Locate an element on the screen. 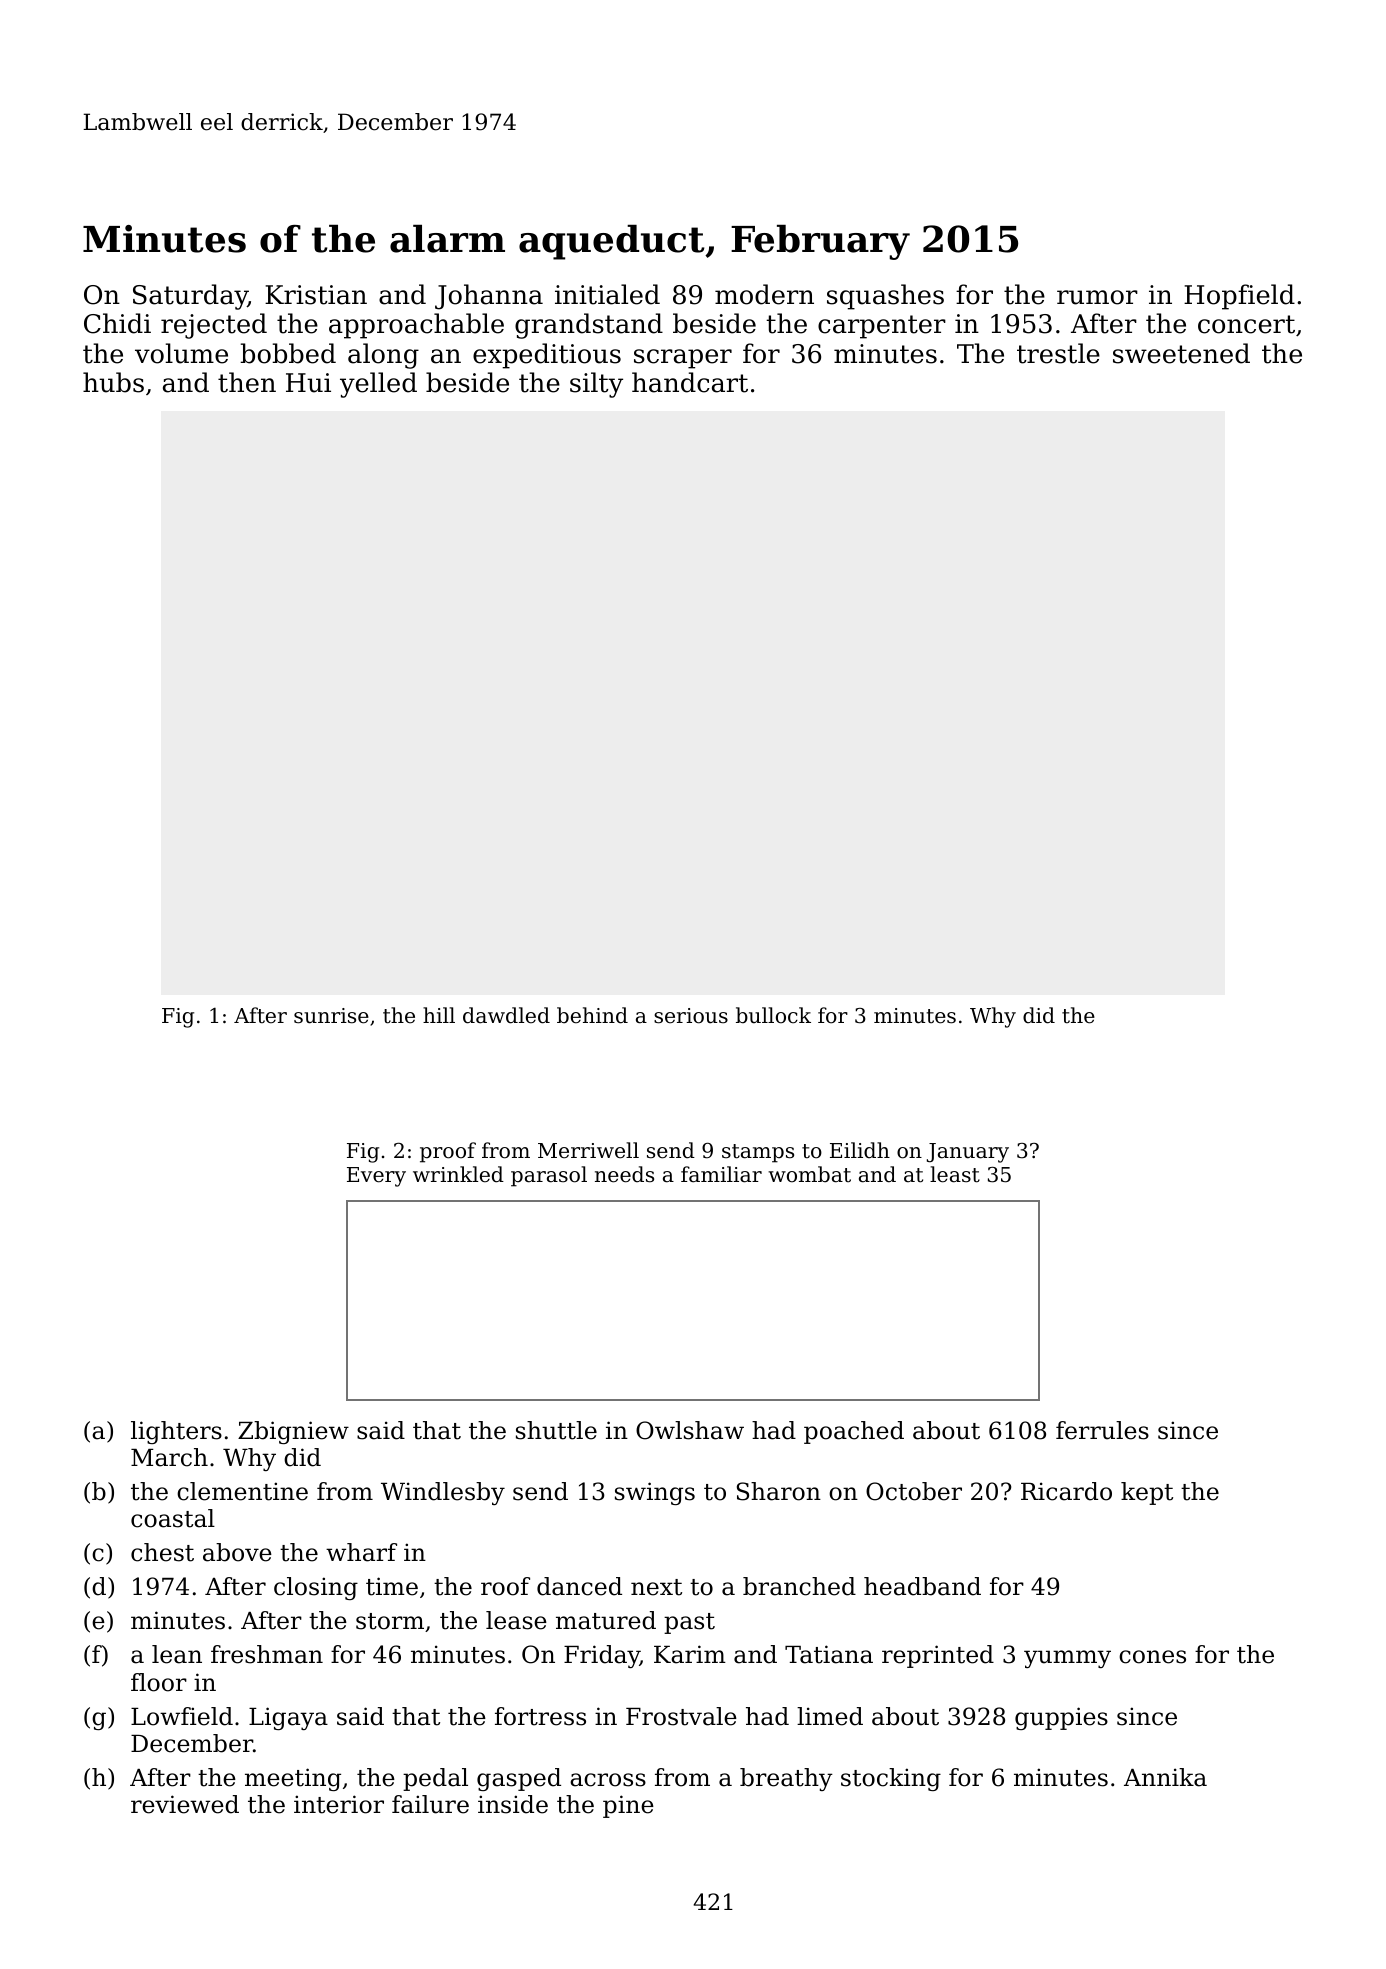 The image size is (1386, 1969). kept is located at coordinates (1147, 1493).
